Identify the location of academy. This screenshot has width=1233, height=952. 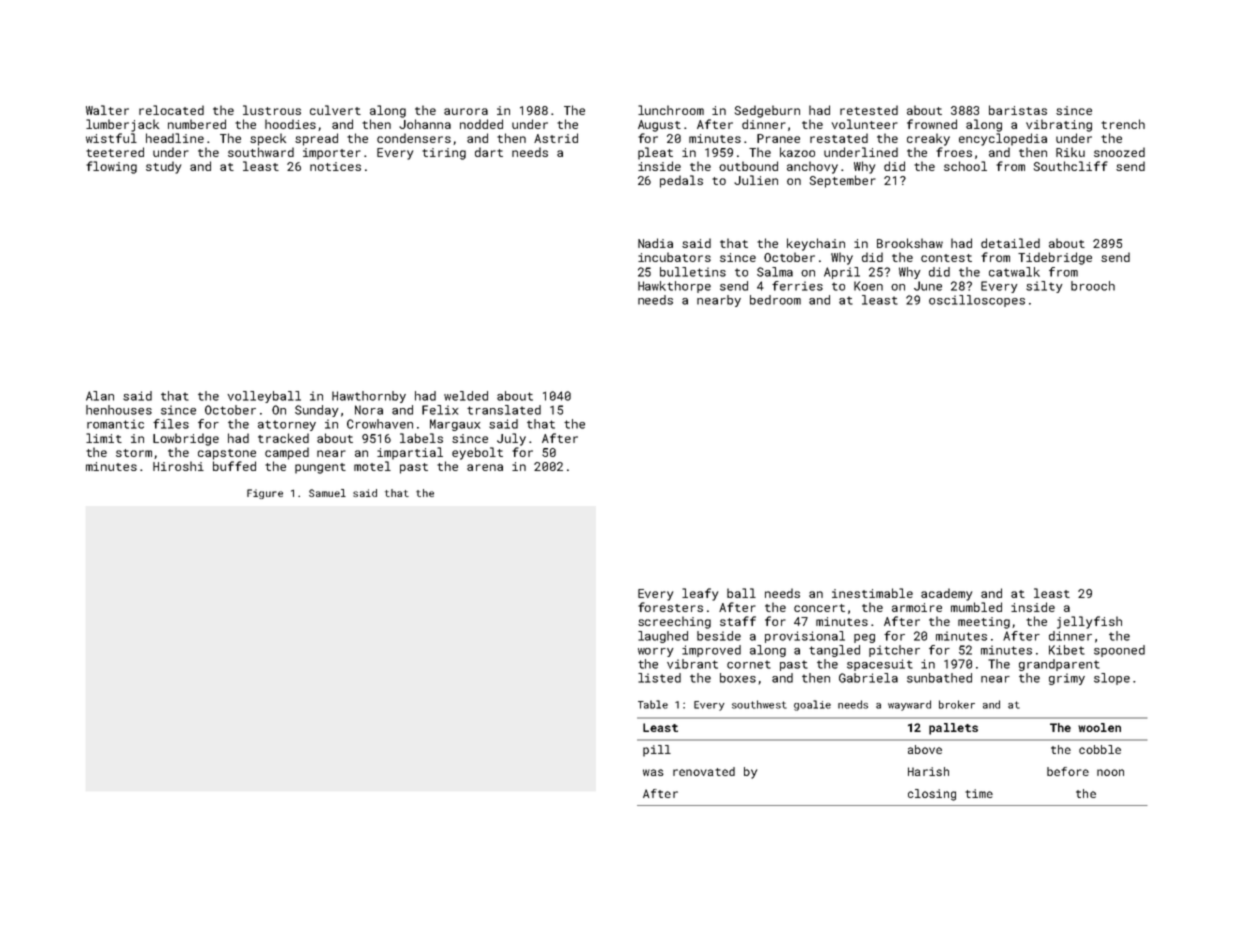
(946, 594).
